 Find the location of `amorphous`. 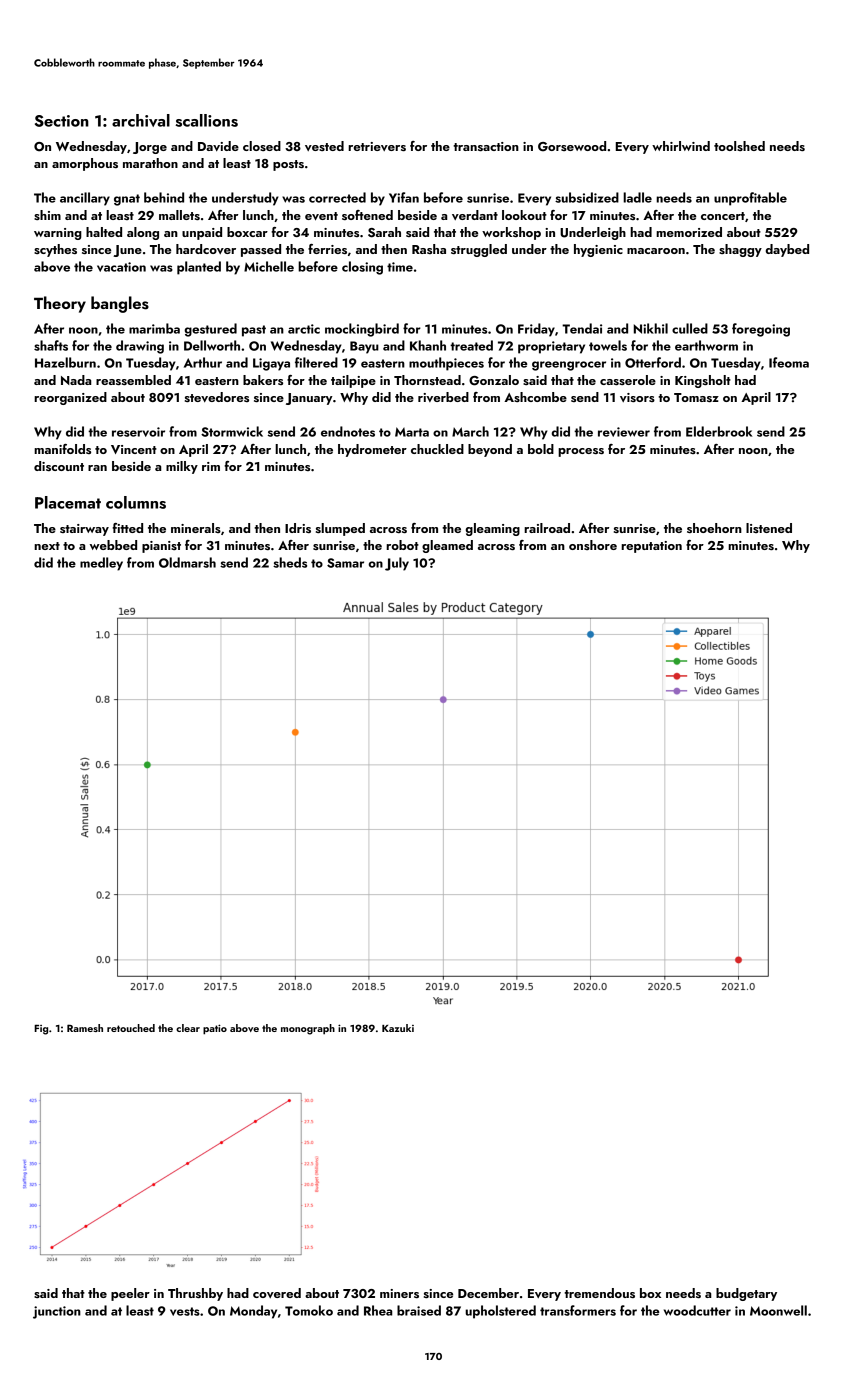

amorphous is located at coordinates (85, 164).
